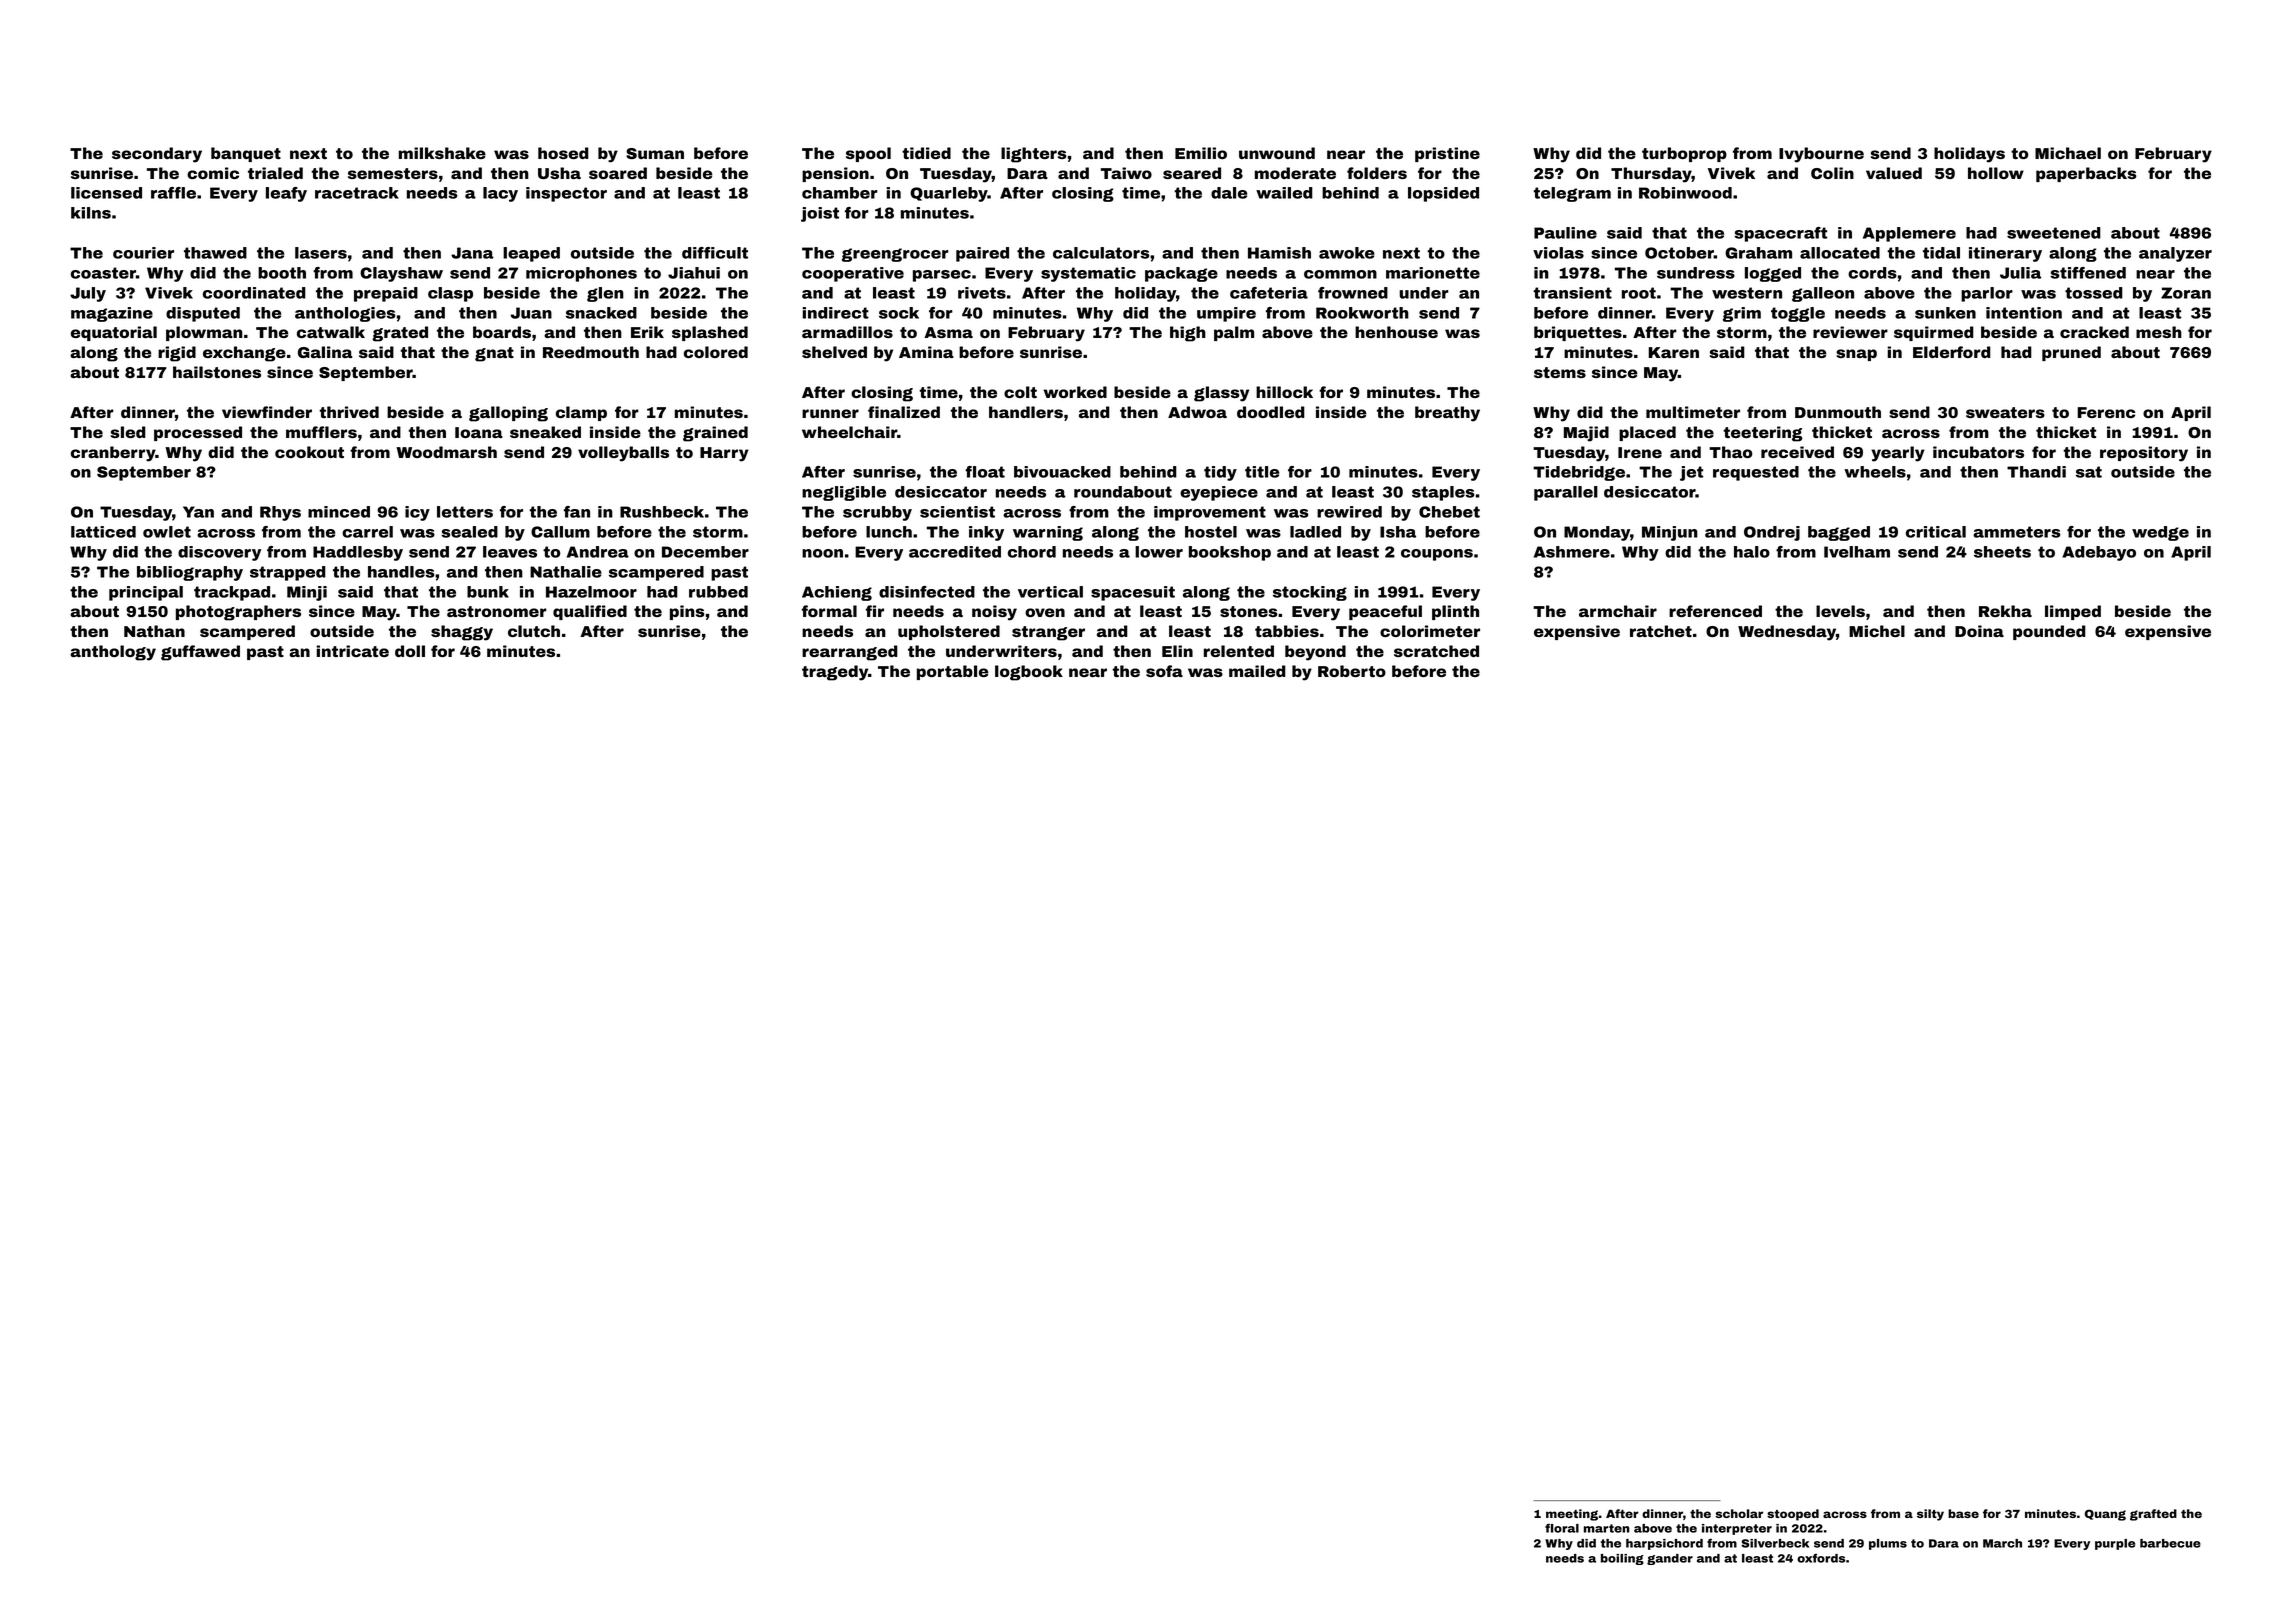 Image resolution: width=2282 pixels, height=1614 pixels. Describe the element at coordinates (1739, 1513) in the screenshot. I see `scholar` at that location.
